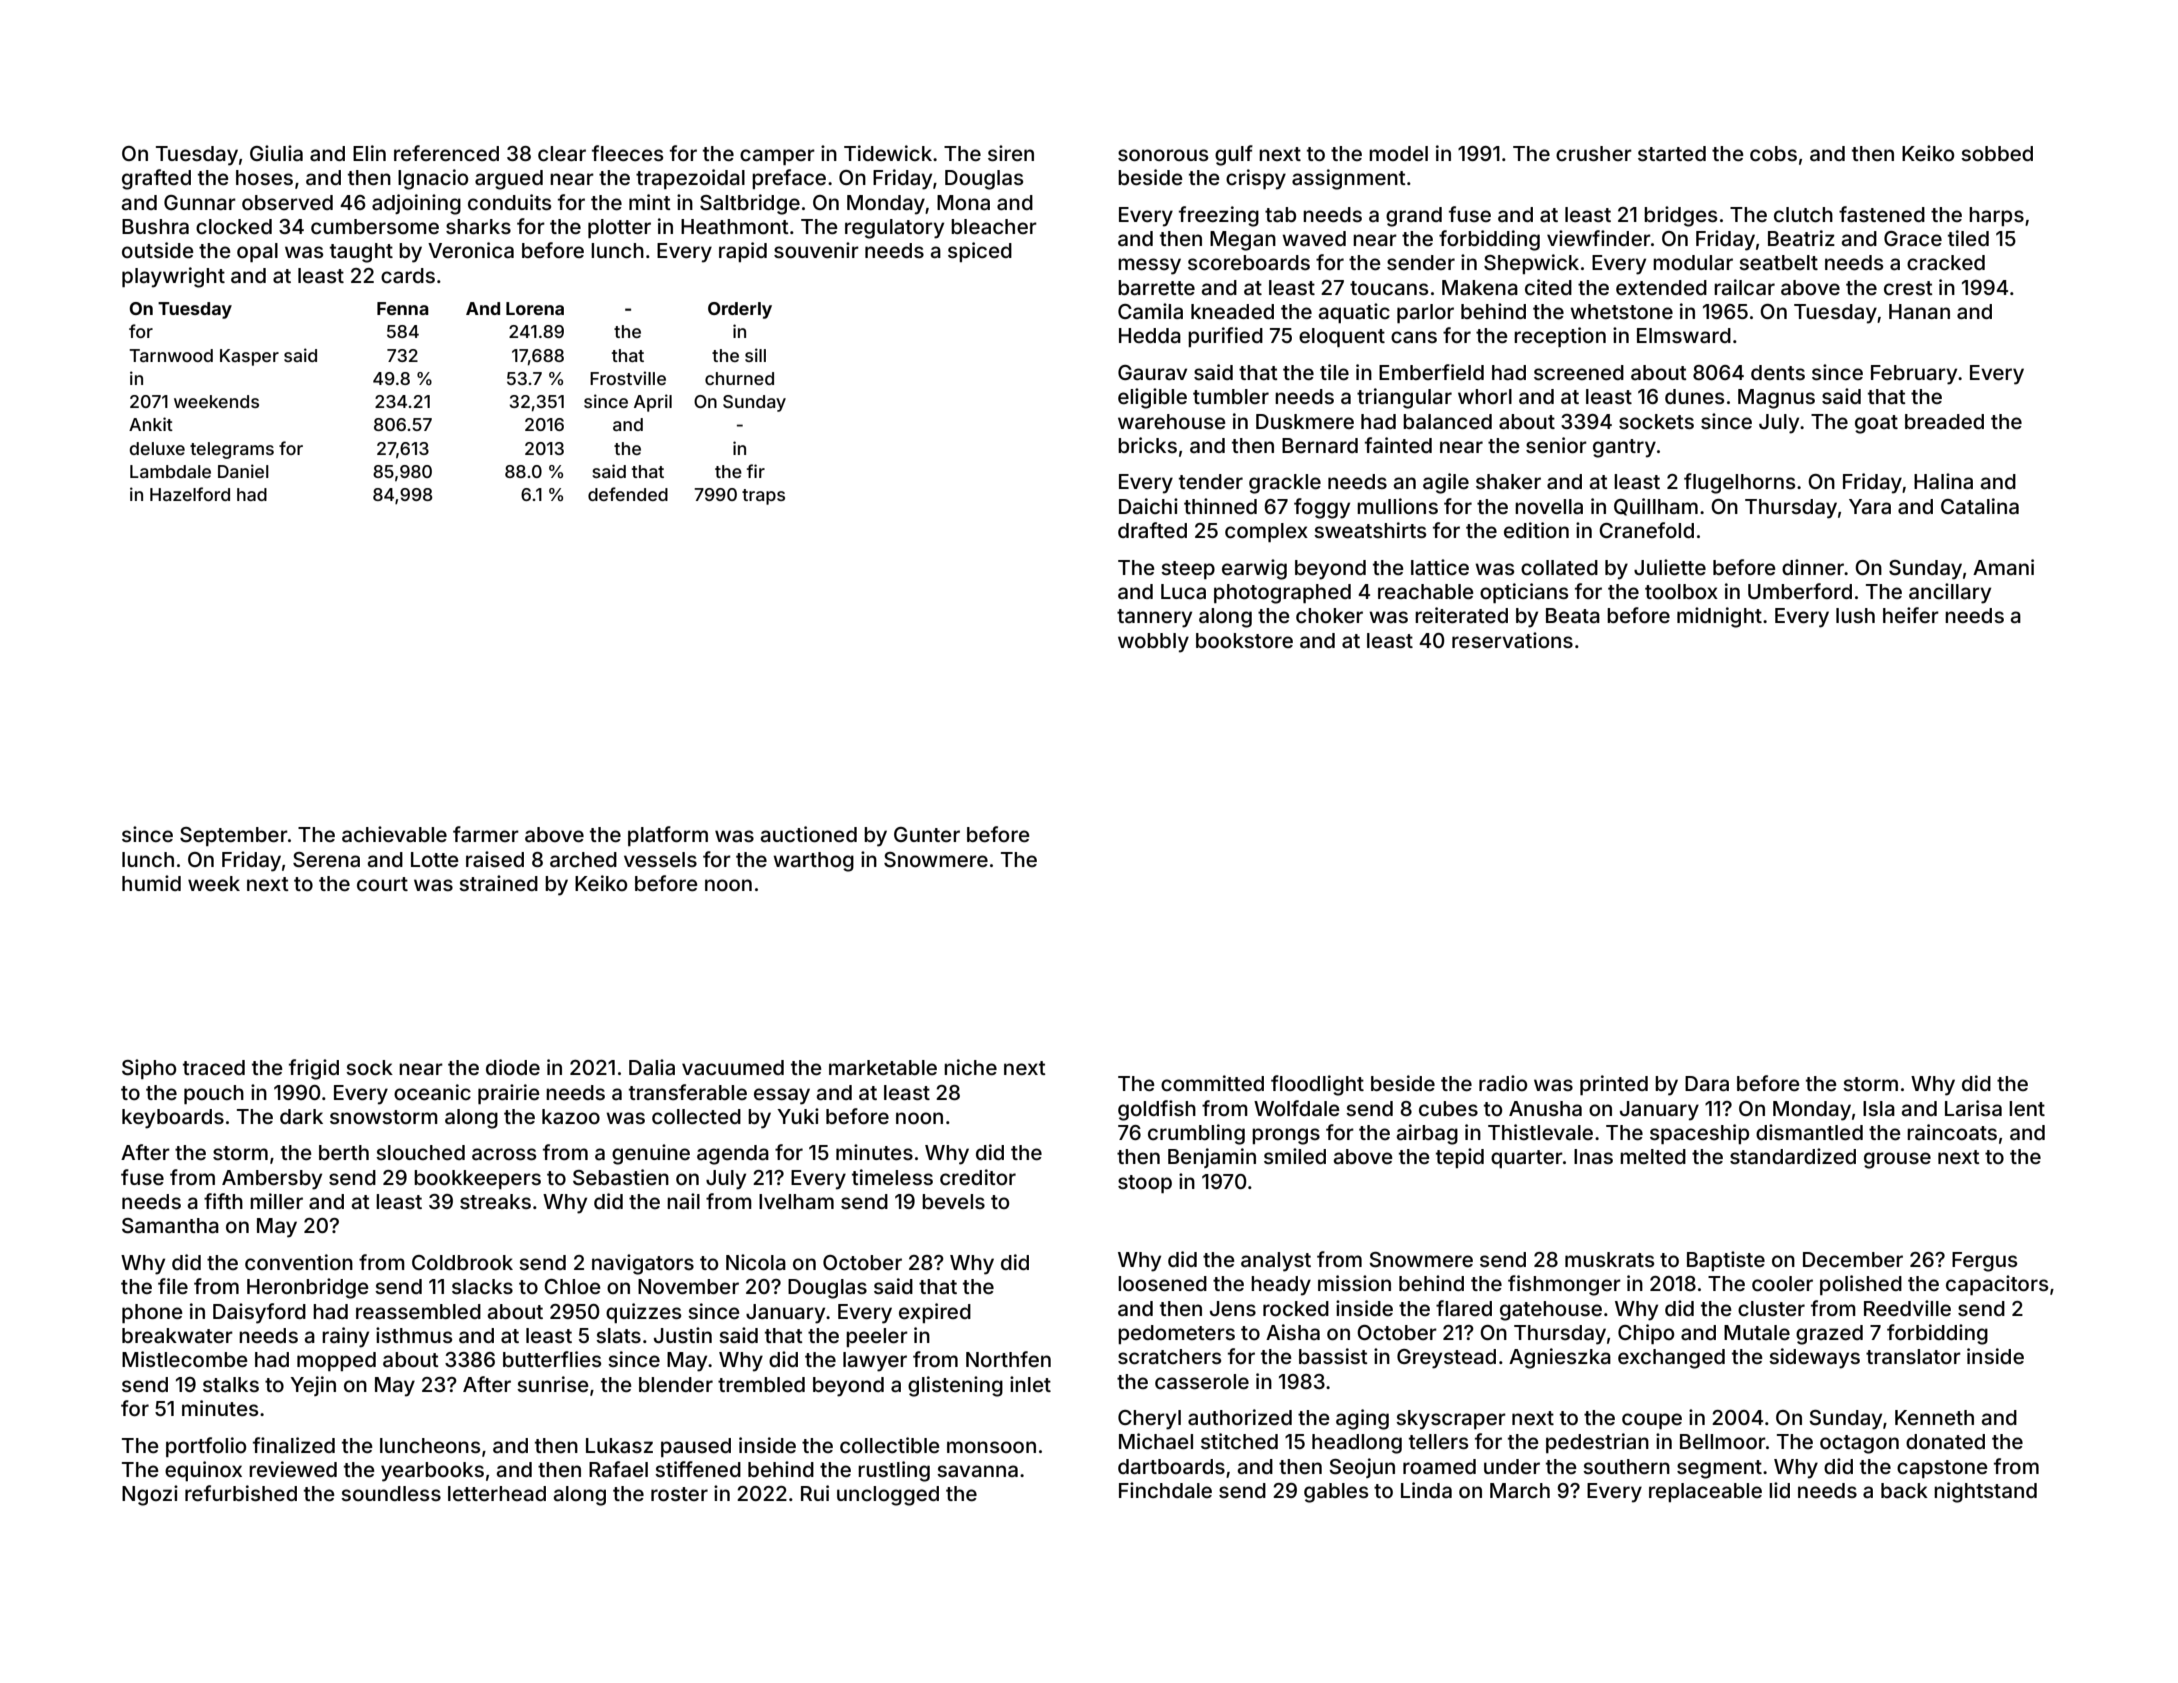  I want to click on letterhead, so click(497, 1493).
